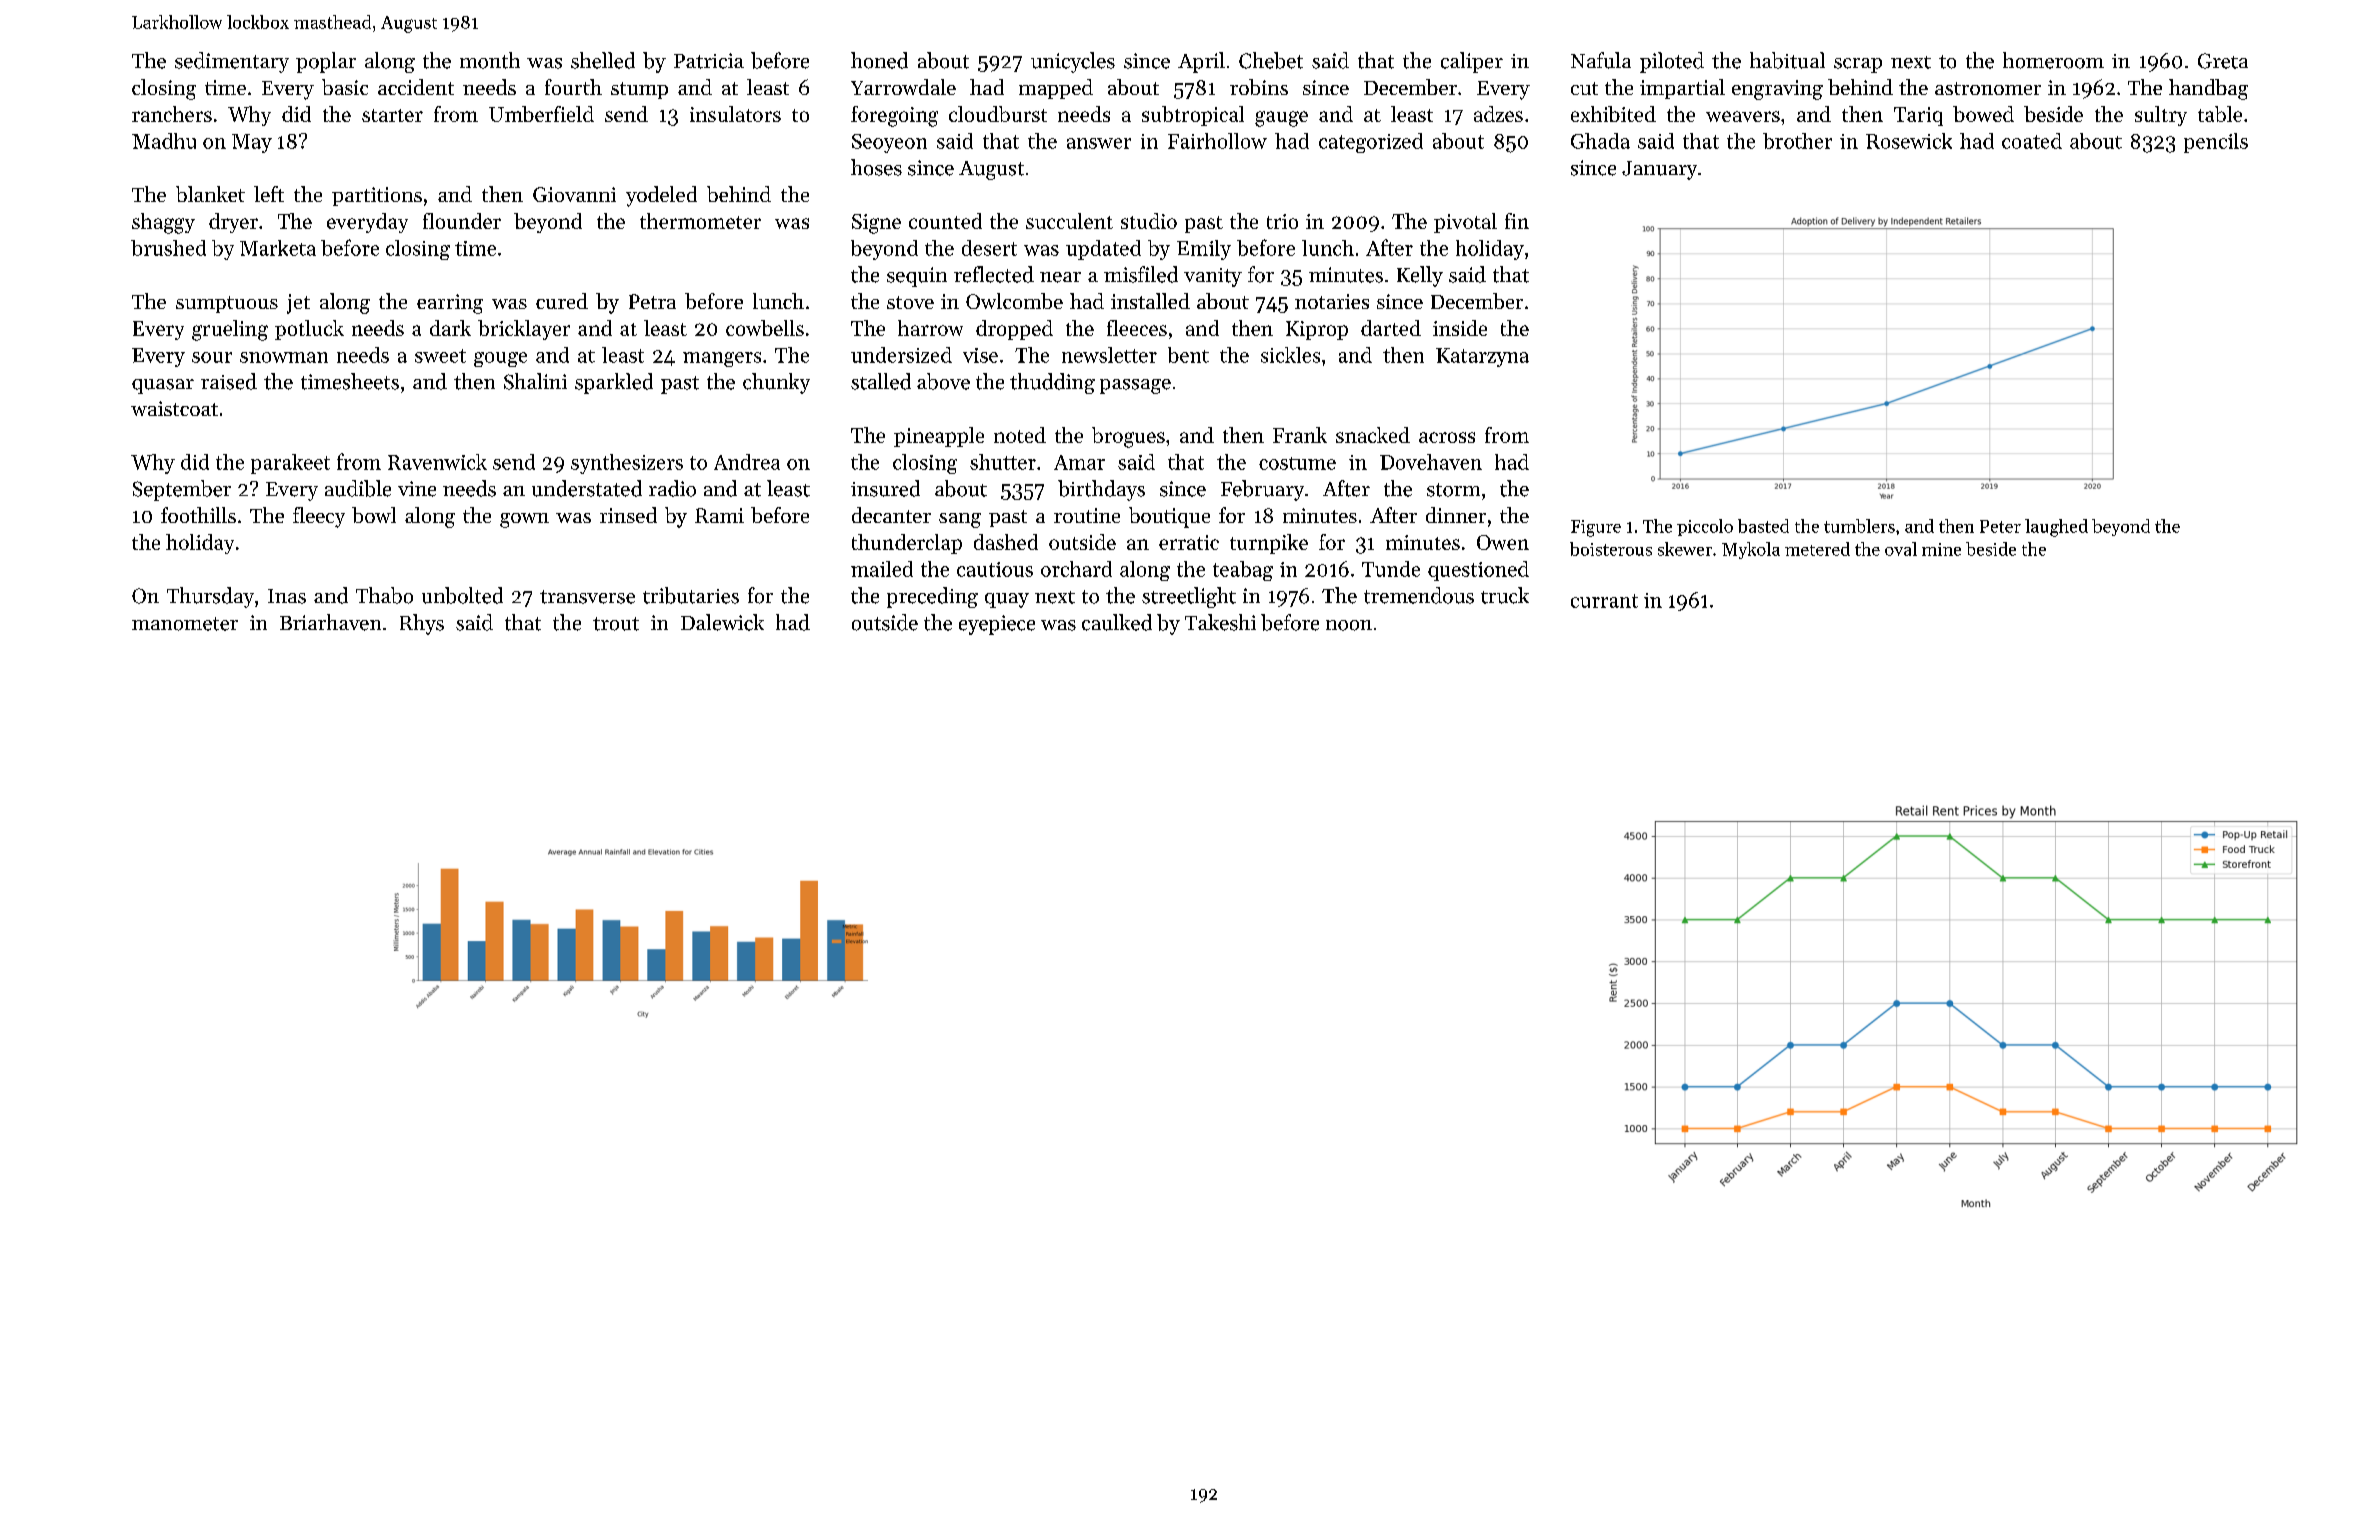 The image size is (2380, 1540). What do you see at coordinates (185, 624) in the document?
I see `manometer` at bounding box center [185, 624].
